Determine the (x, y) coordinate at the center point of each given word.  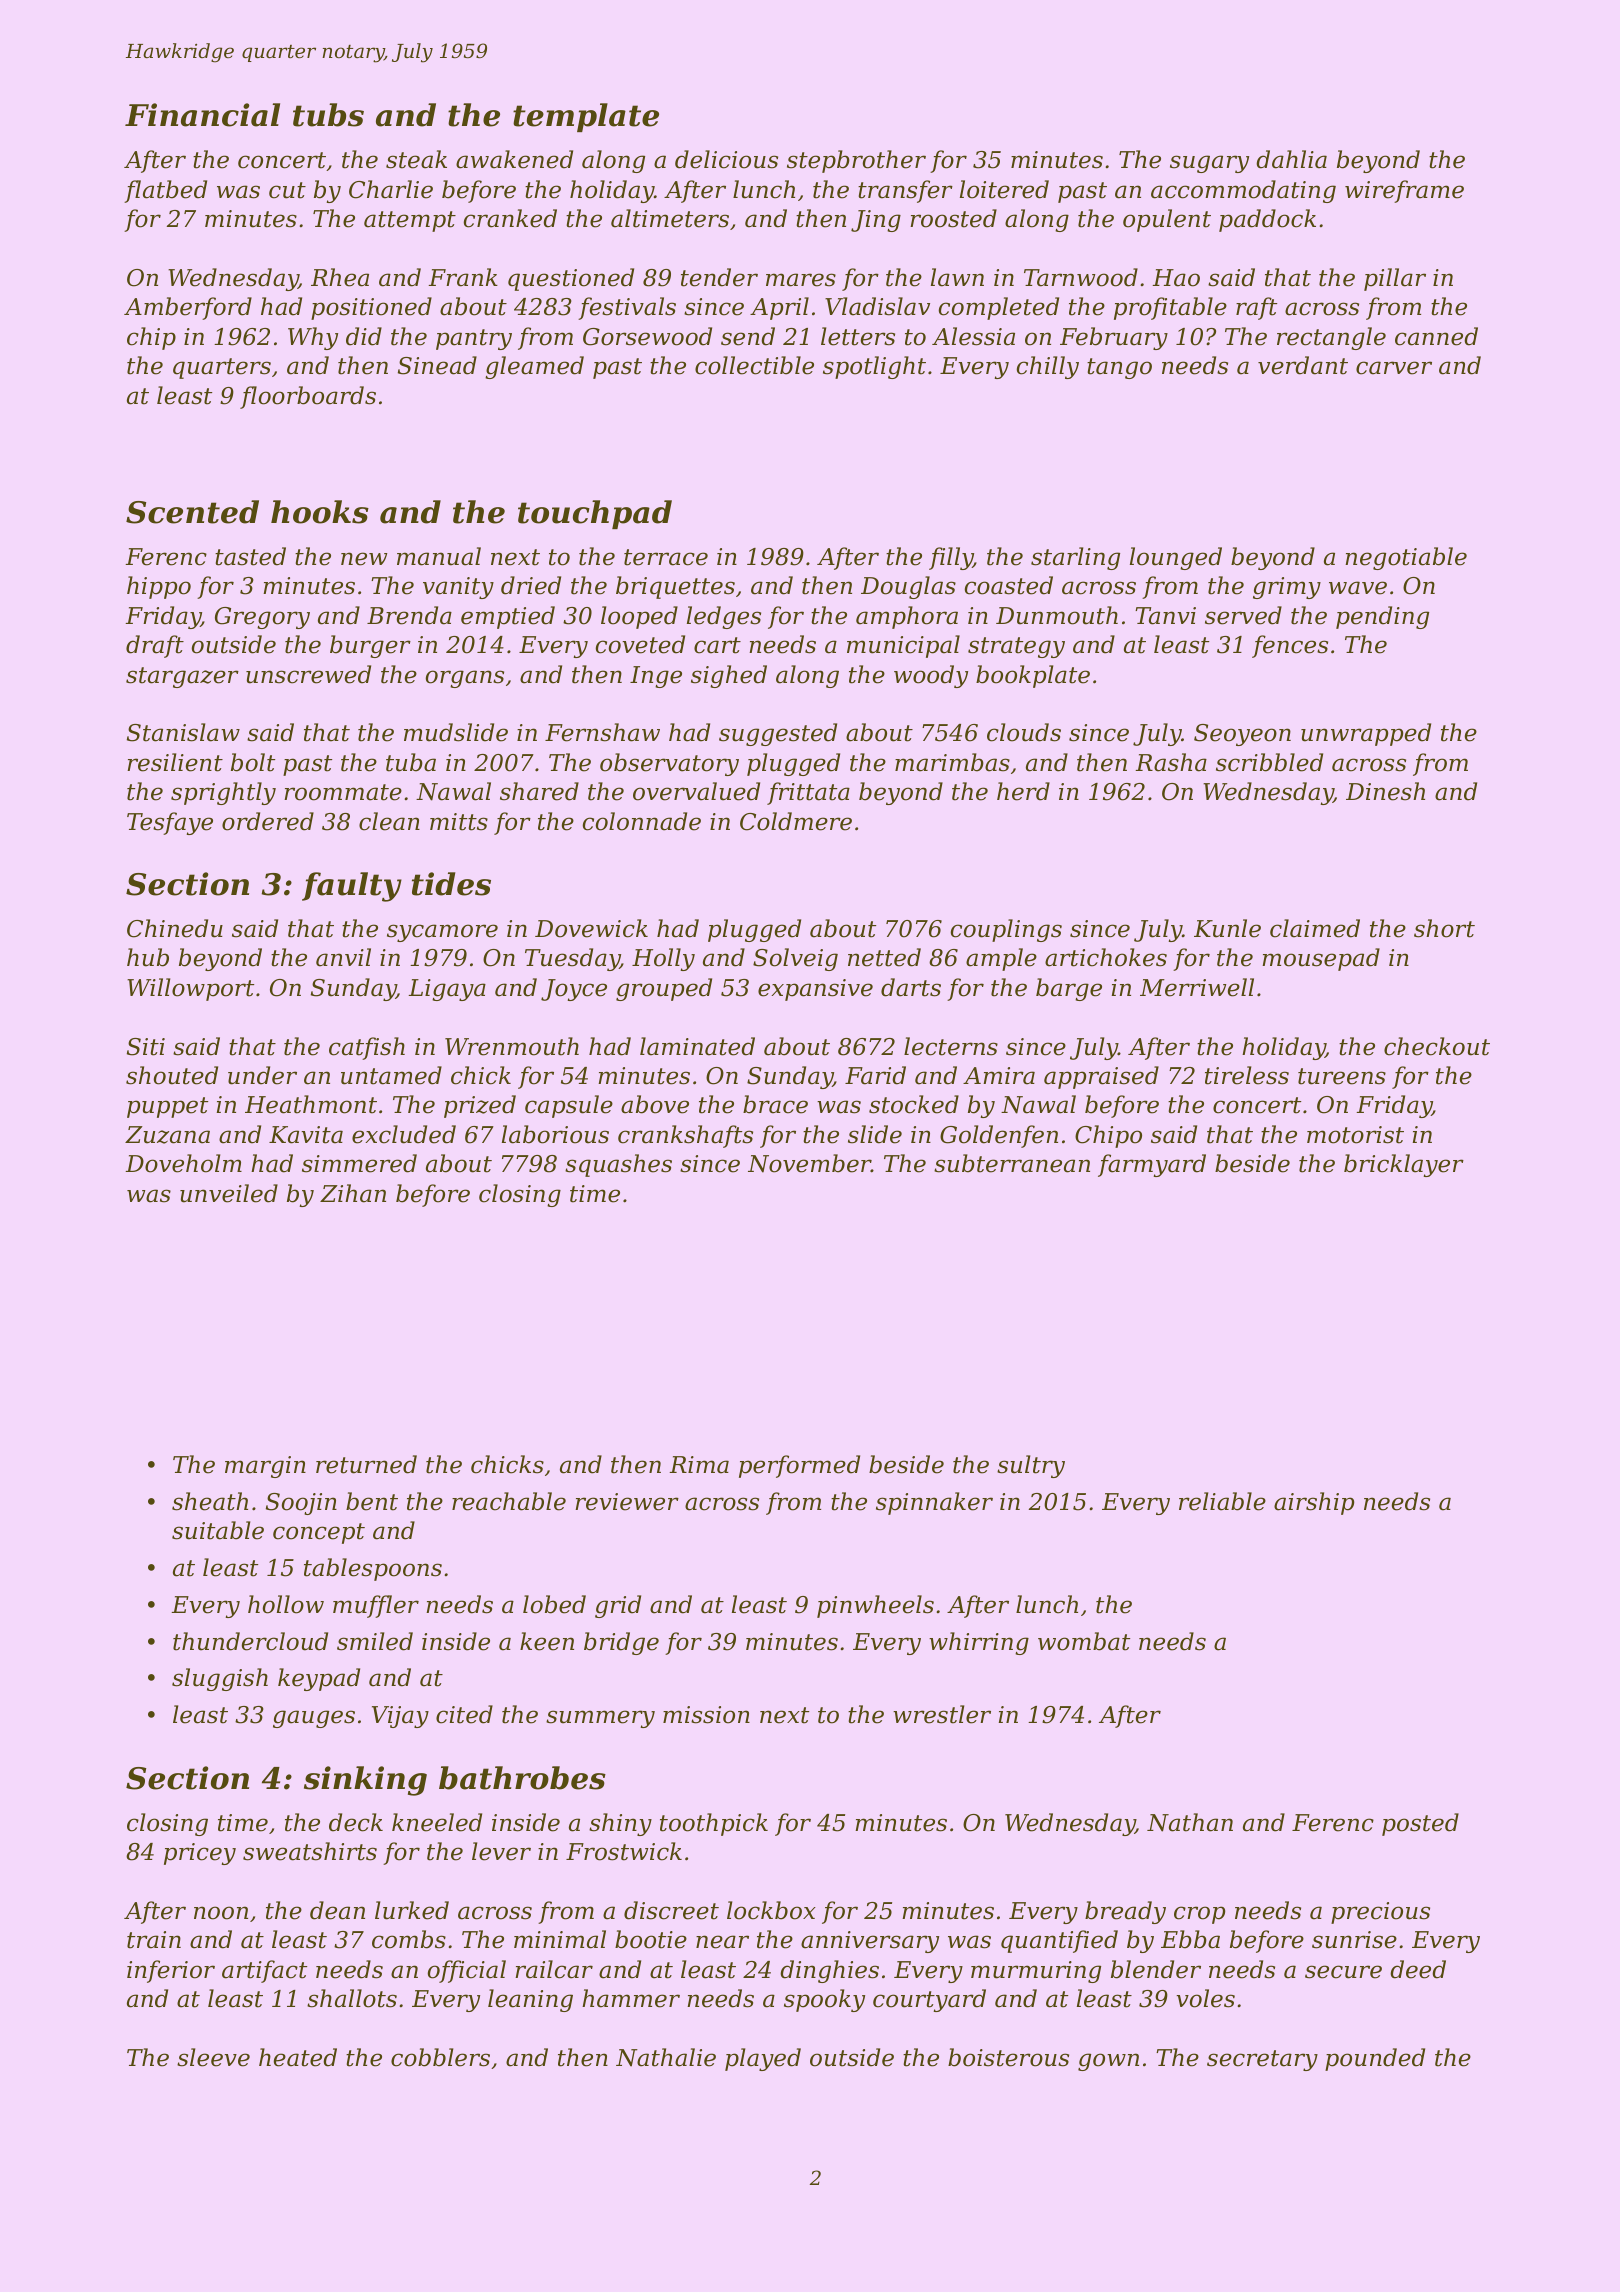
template (586, 117)
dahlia (1291, 159)
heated (298, 2057)
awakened (514, 159)
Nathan (1190, 1822)
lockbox (771, 1910)
